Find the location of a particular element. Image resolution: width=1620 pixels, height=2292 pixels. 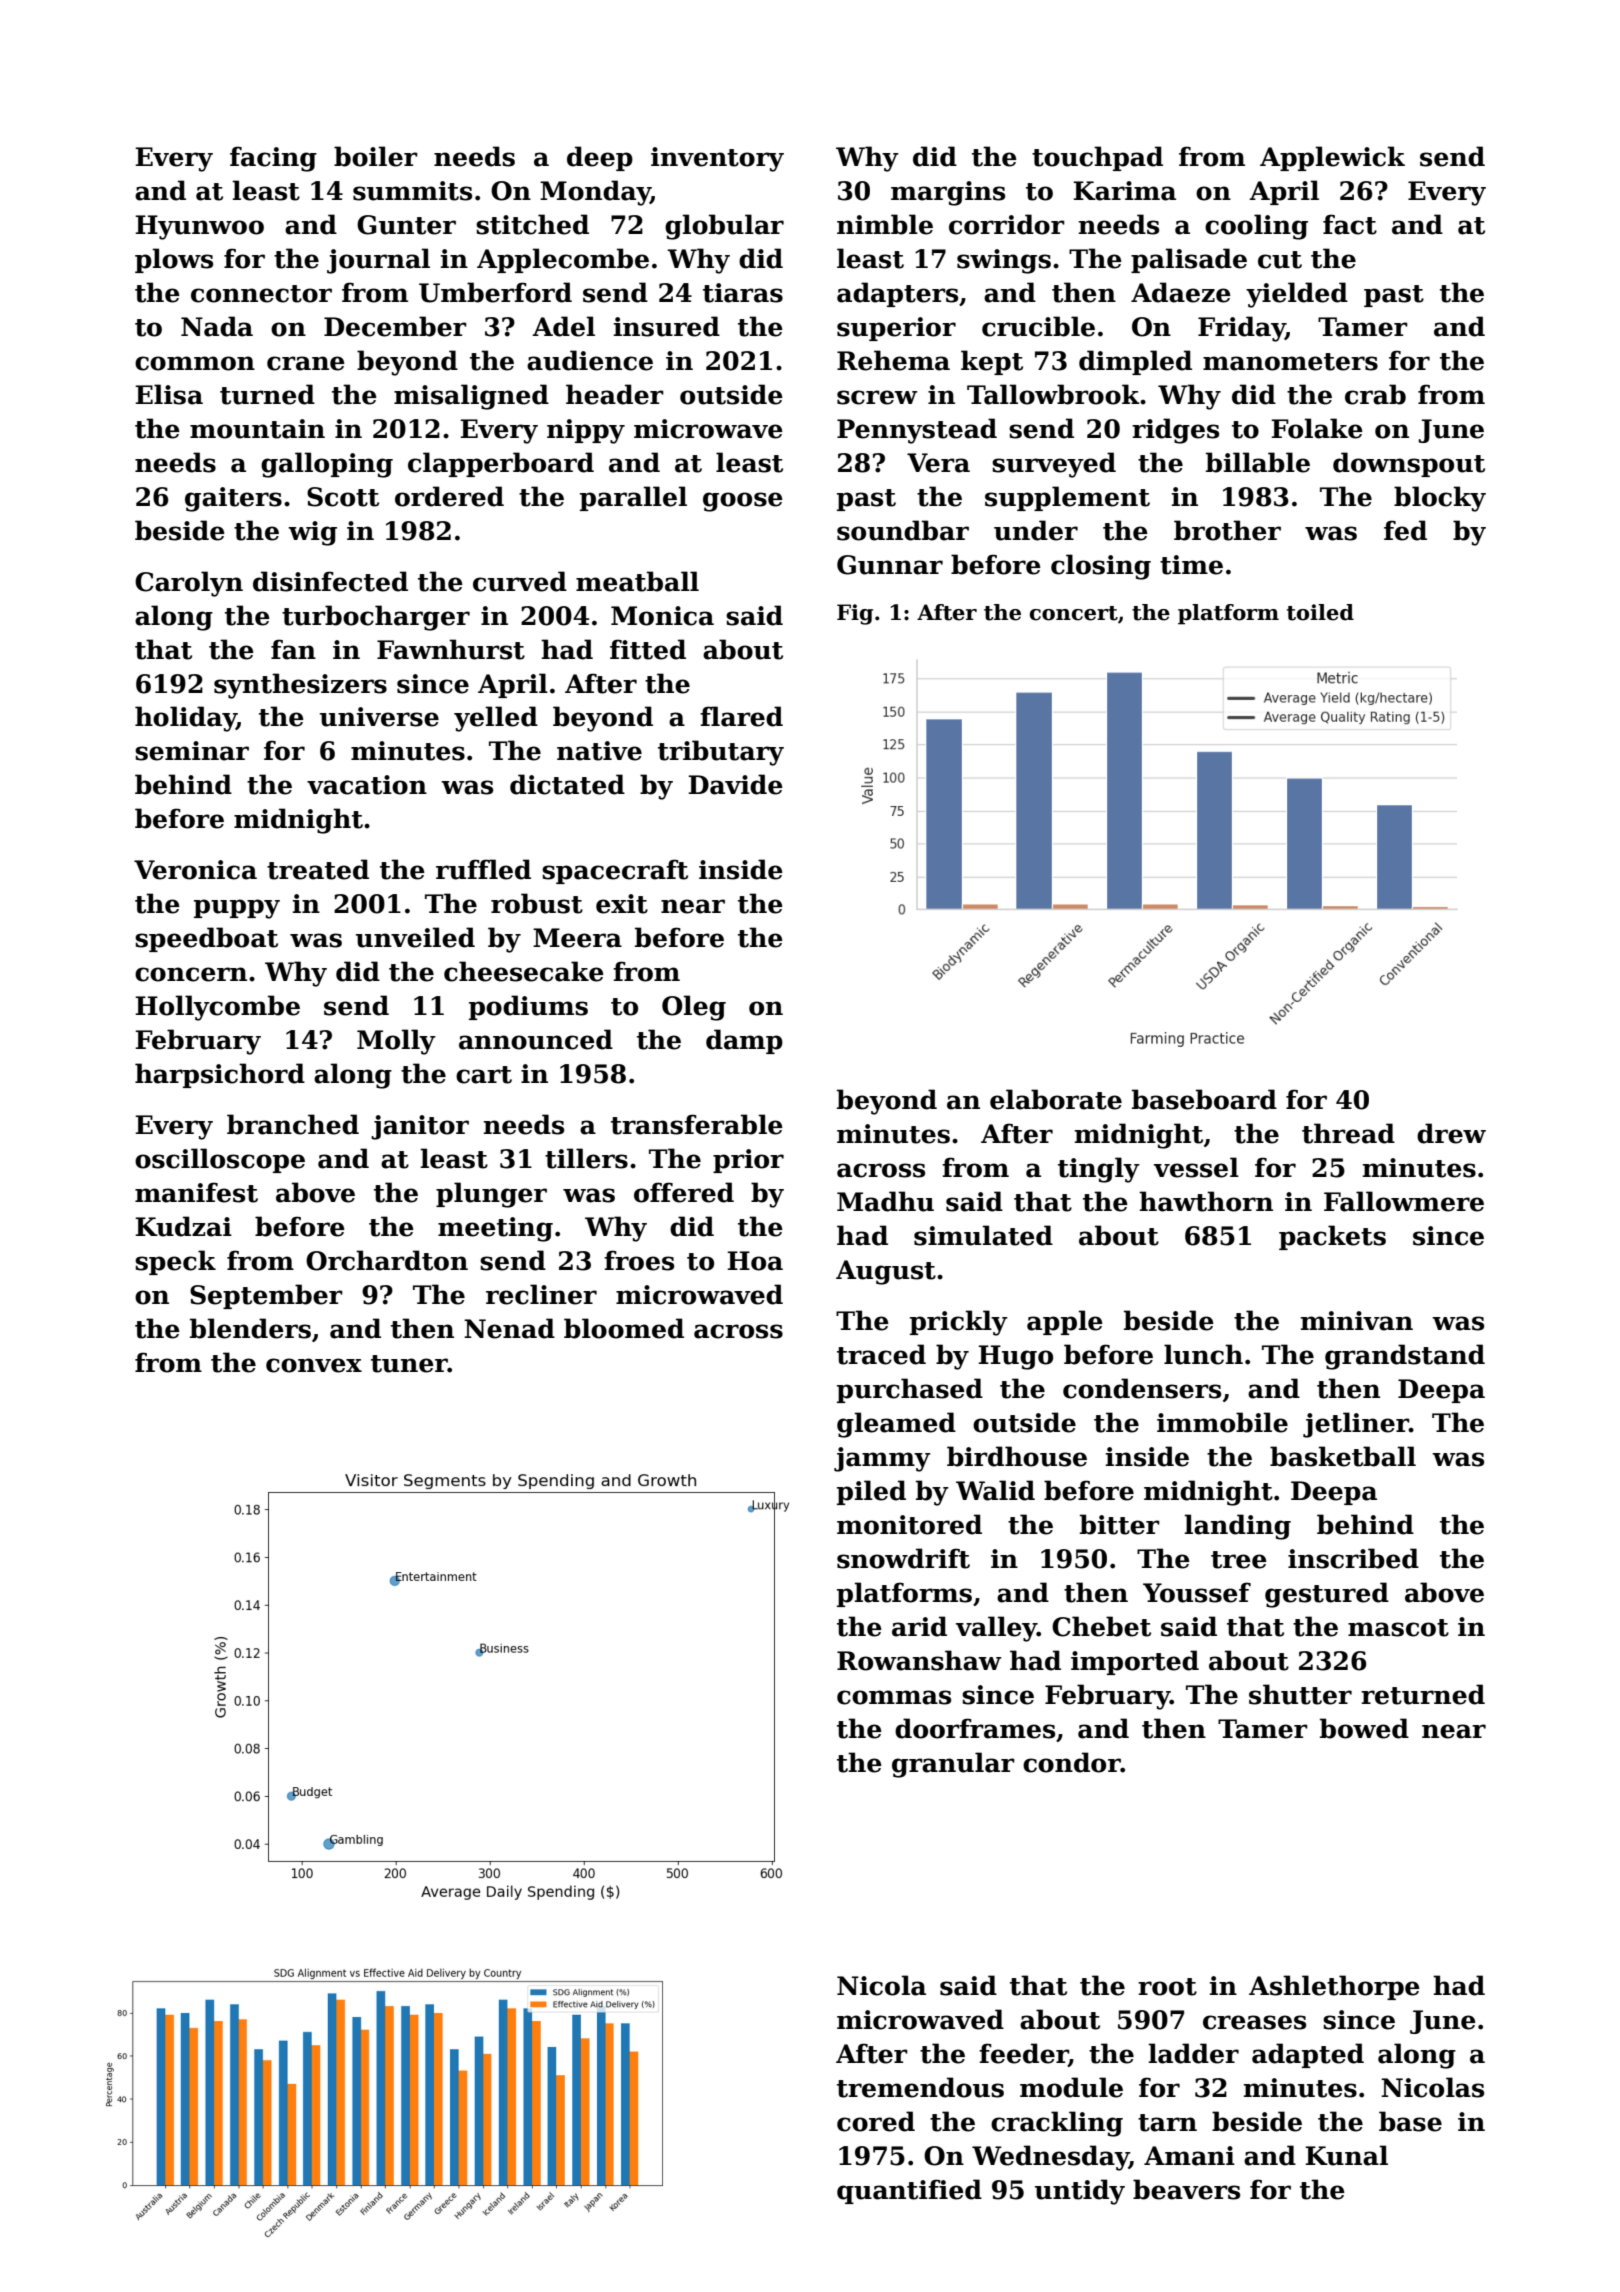

tingly is located at coordinates (1099, 1170).
